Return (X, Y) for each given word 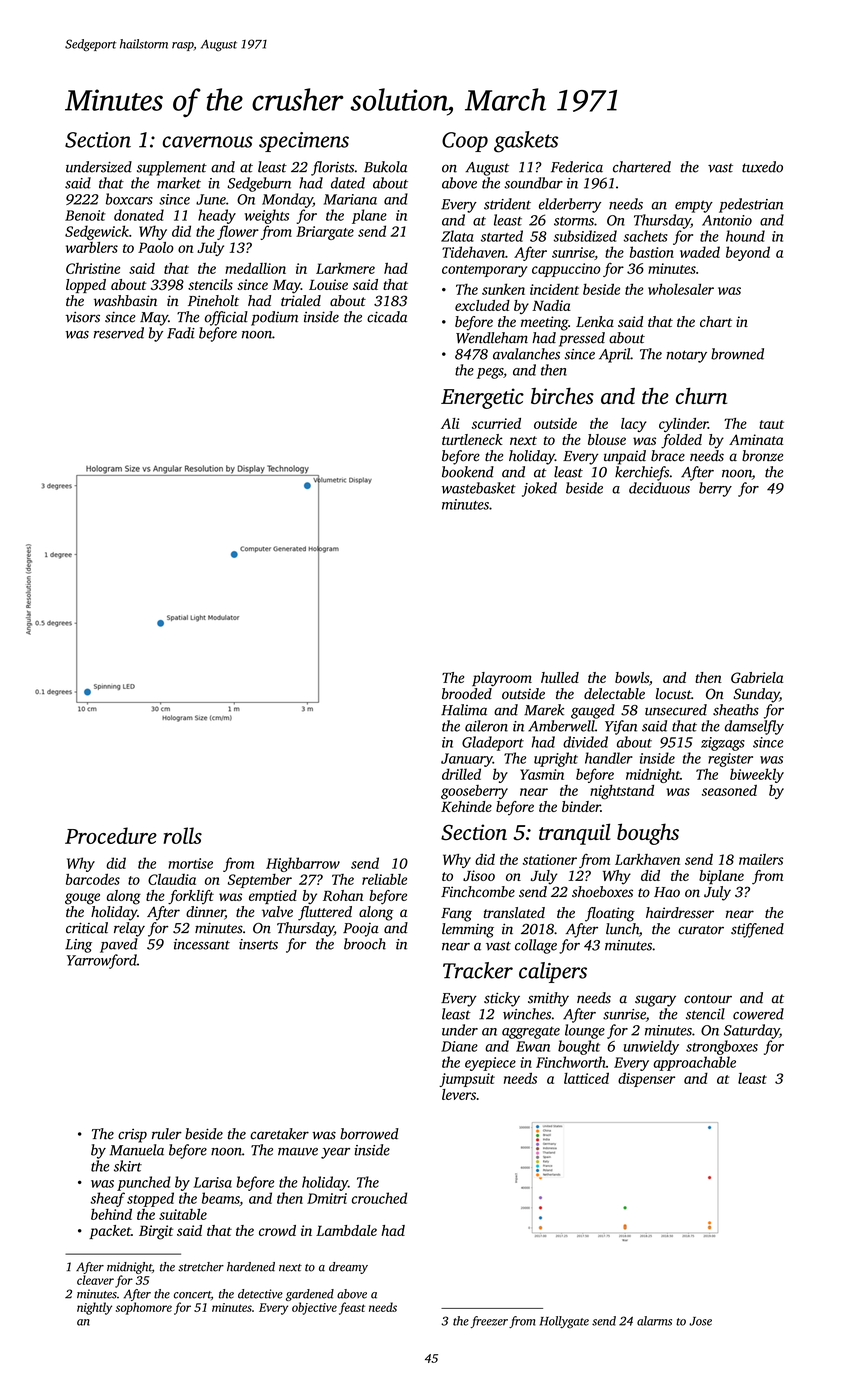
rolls (182, 835)
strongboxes (722, 1047)
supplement (172, 168)
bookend (468, 472)
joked (539, 489)
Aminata (756, 439)
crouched (379, 1198)
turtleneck (472, 439)
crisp (132, 1136)
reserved (119, 333)
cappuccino (566, 270)
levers (459, 1094)
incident (554, 289)
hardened (251, 1267)
